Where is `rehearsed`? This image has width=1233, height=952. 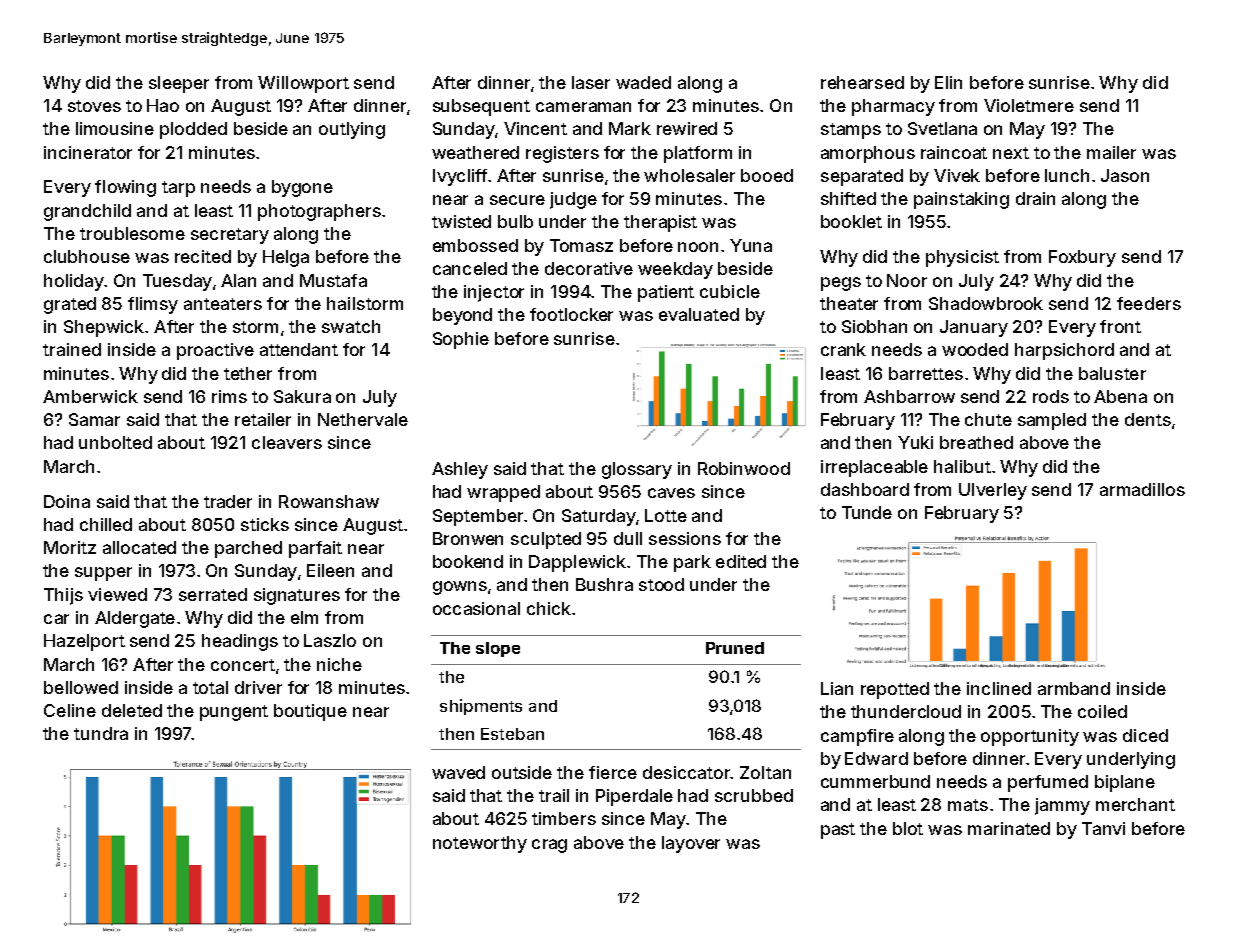
rehearsed is located at coordinates (862, 82).
